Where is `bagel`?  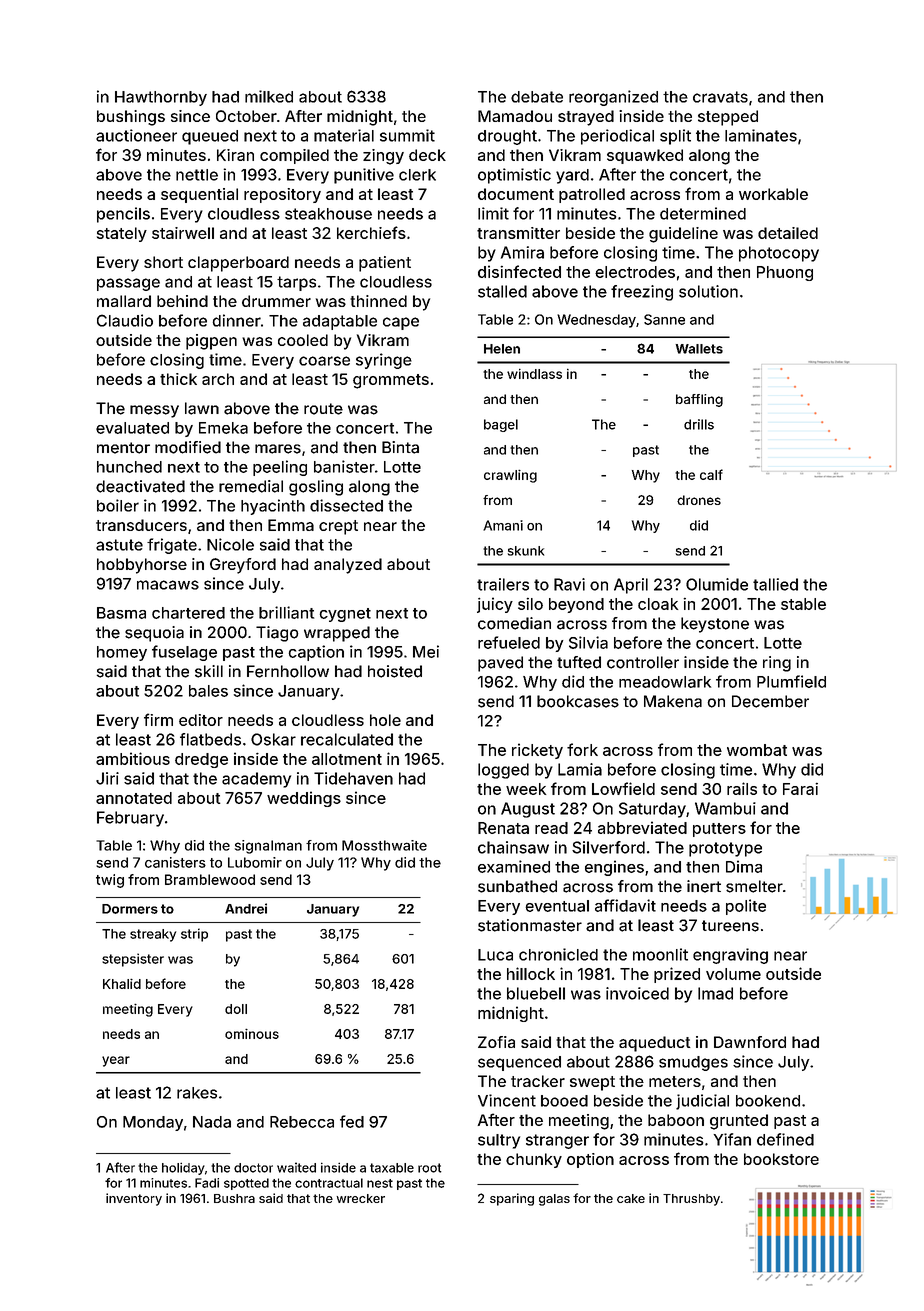
bagel is located at coordinates (501, 425).
